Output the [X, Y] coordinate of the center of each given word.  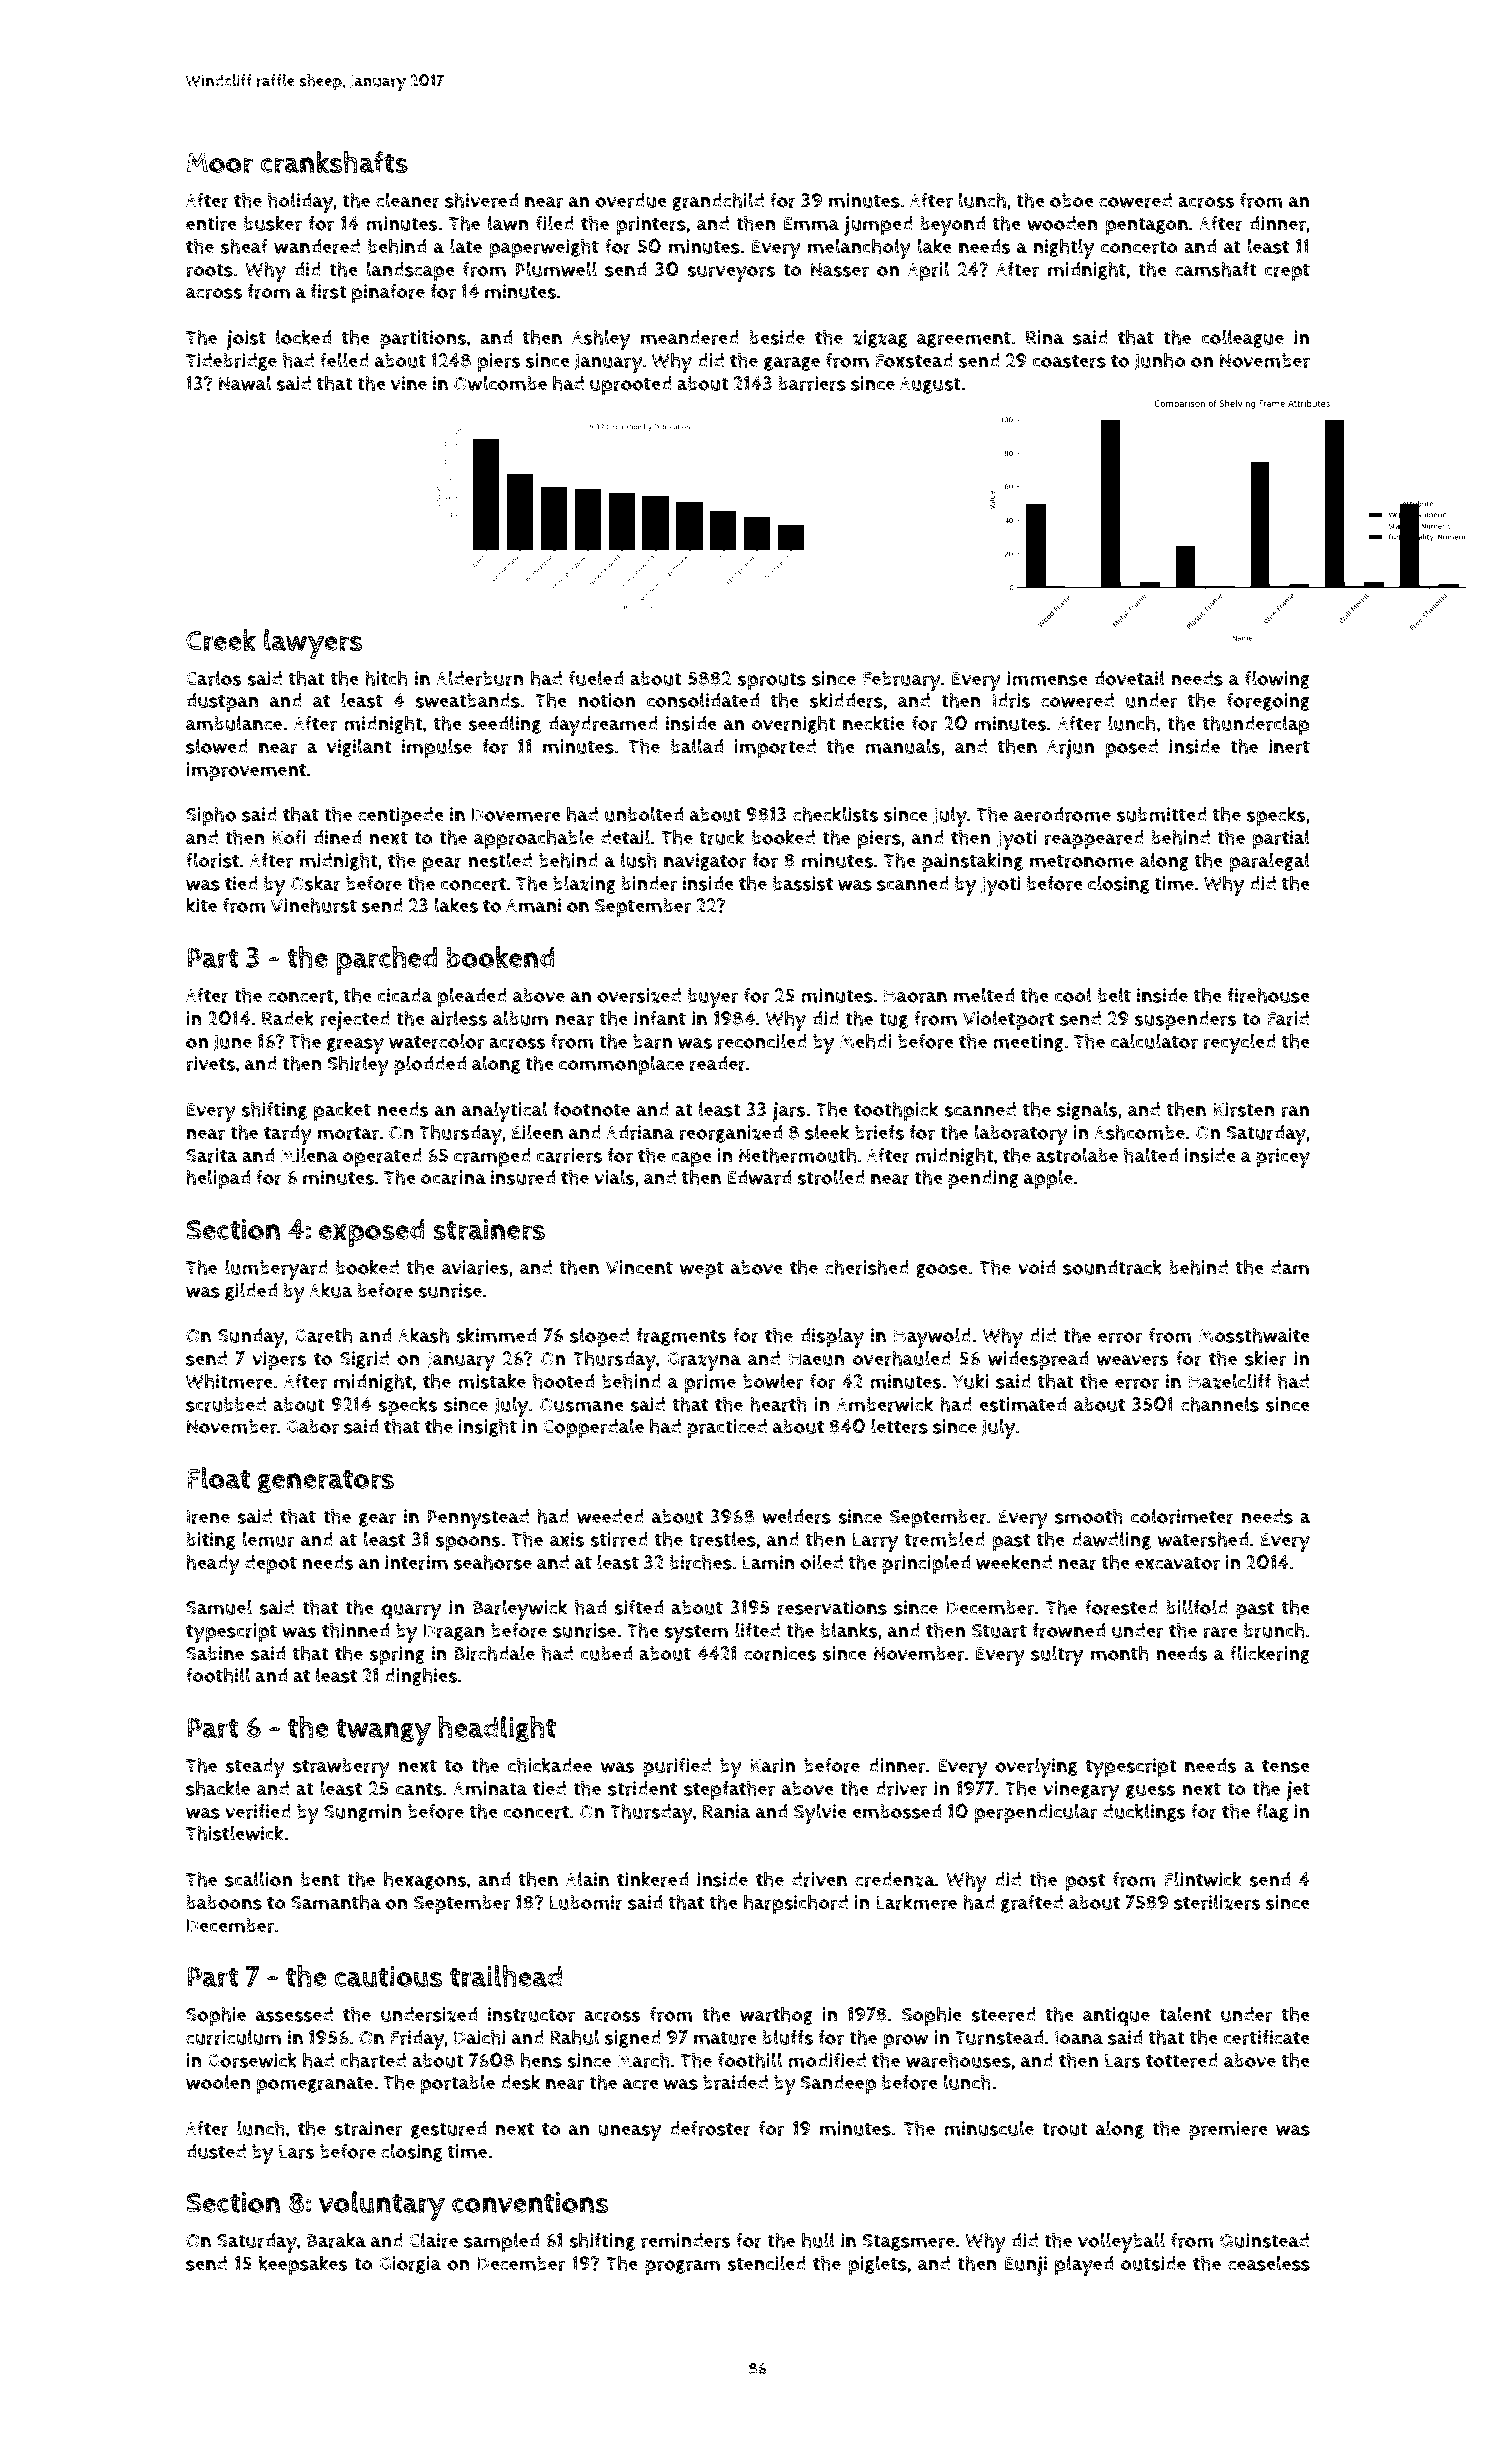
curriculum [233, 2037]
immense [1047, 678]
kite [201, 905]
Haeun [817, 1359]
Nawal [245, 383]
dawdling [1111, 1540]
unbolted [644, 814]
